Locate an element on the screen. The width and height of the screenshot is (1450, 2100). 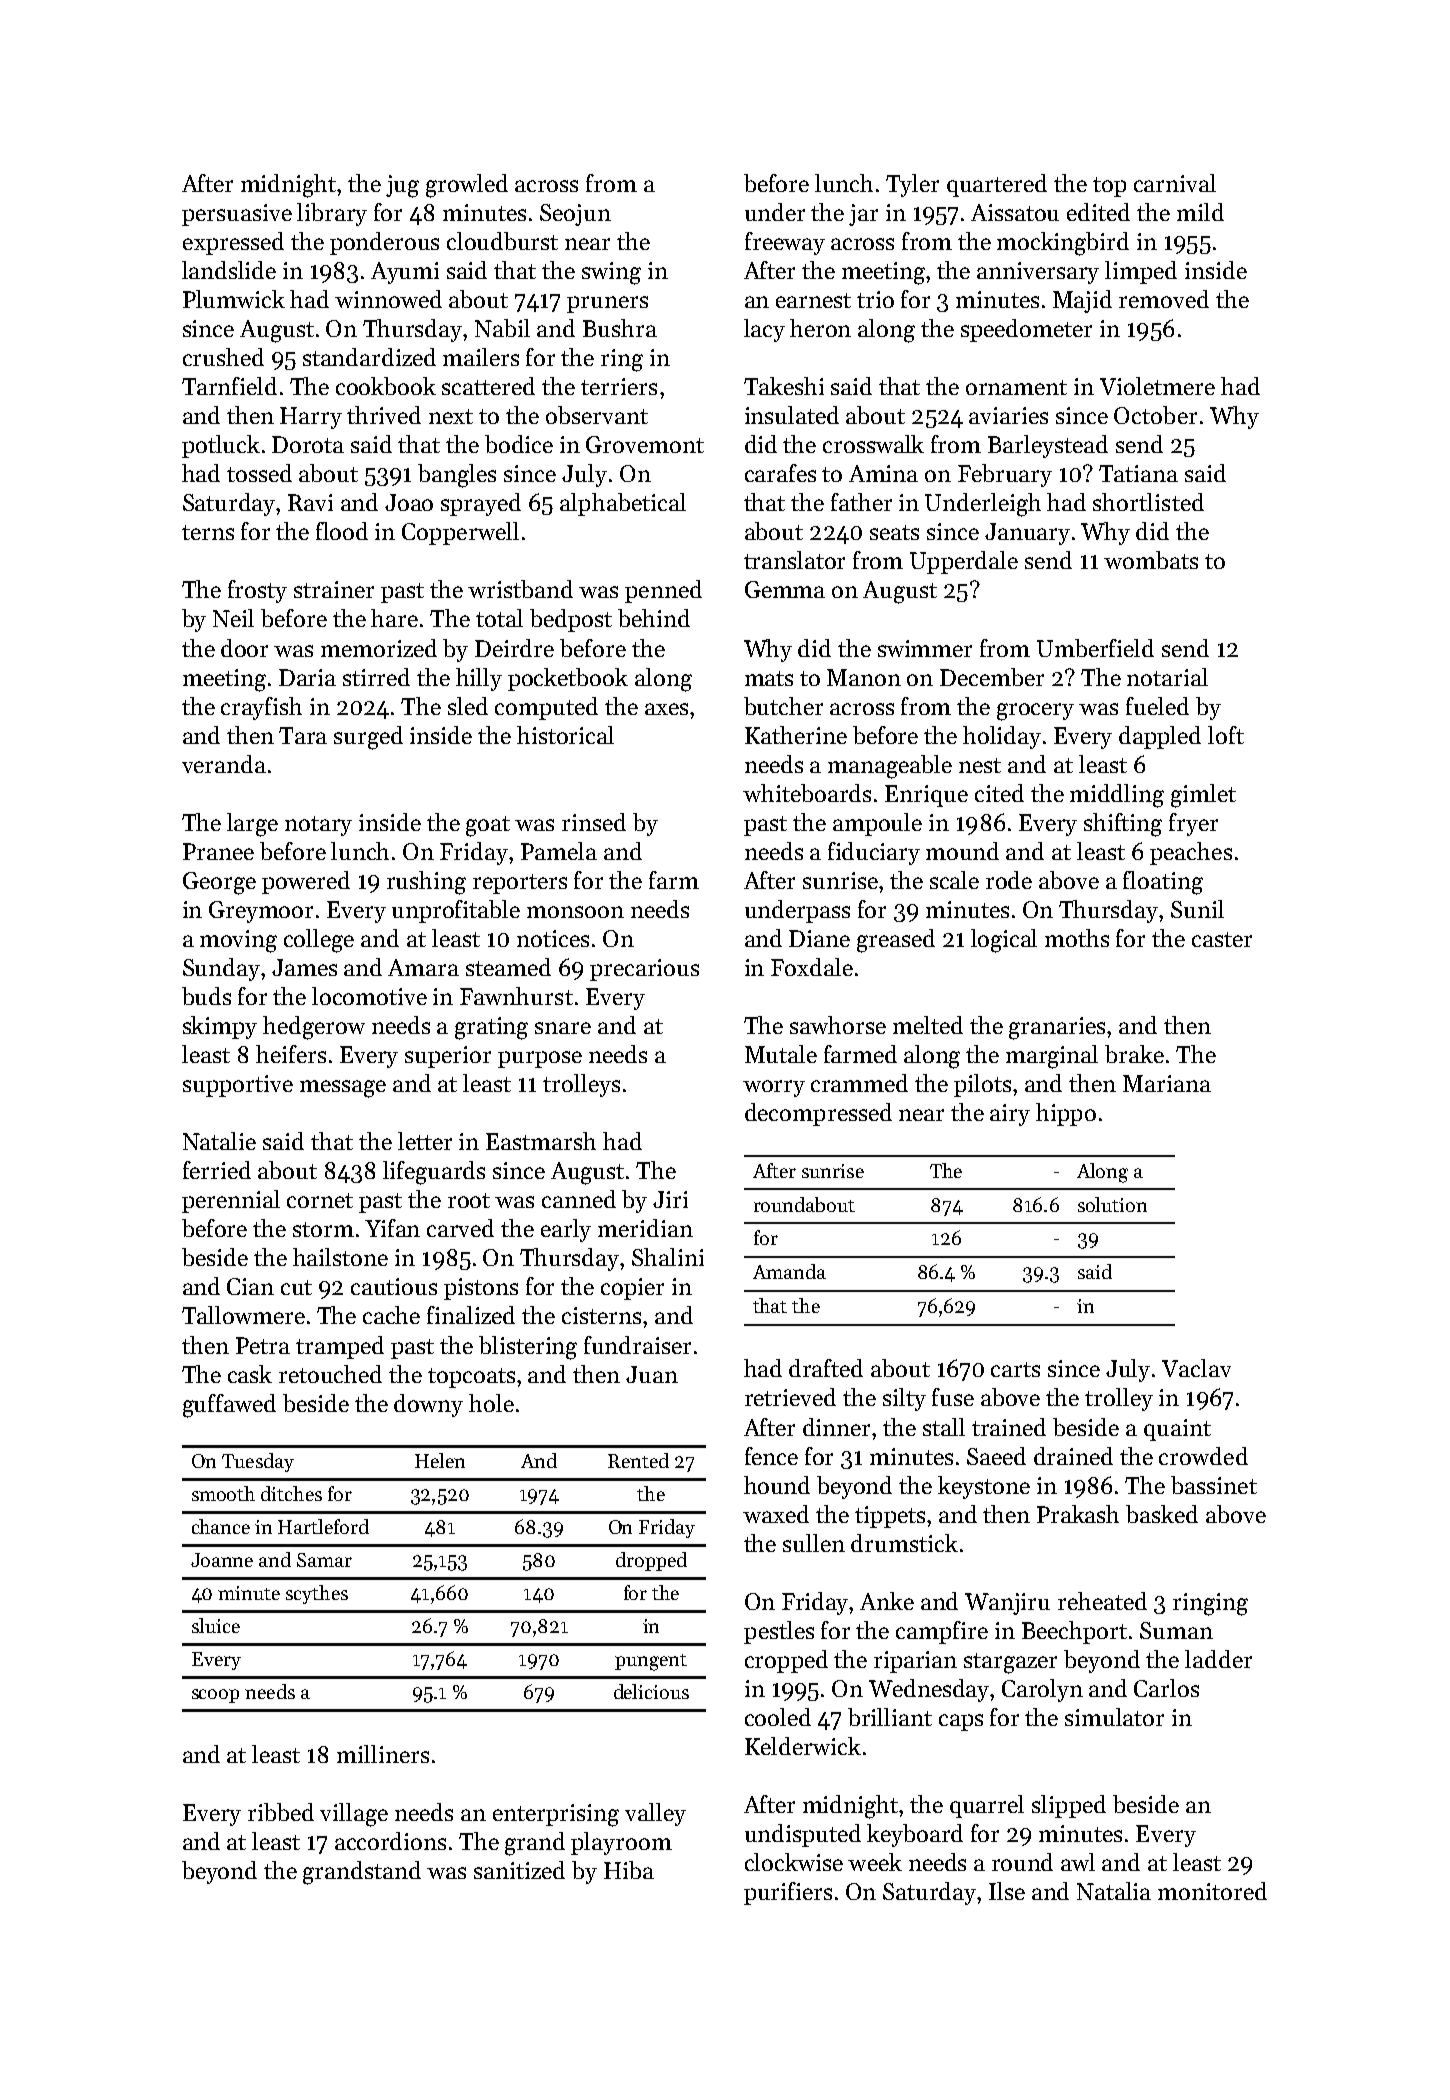
carnival is located at coordinates (1175, 183).
